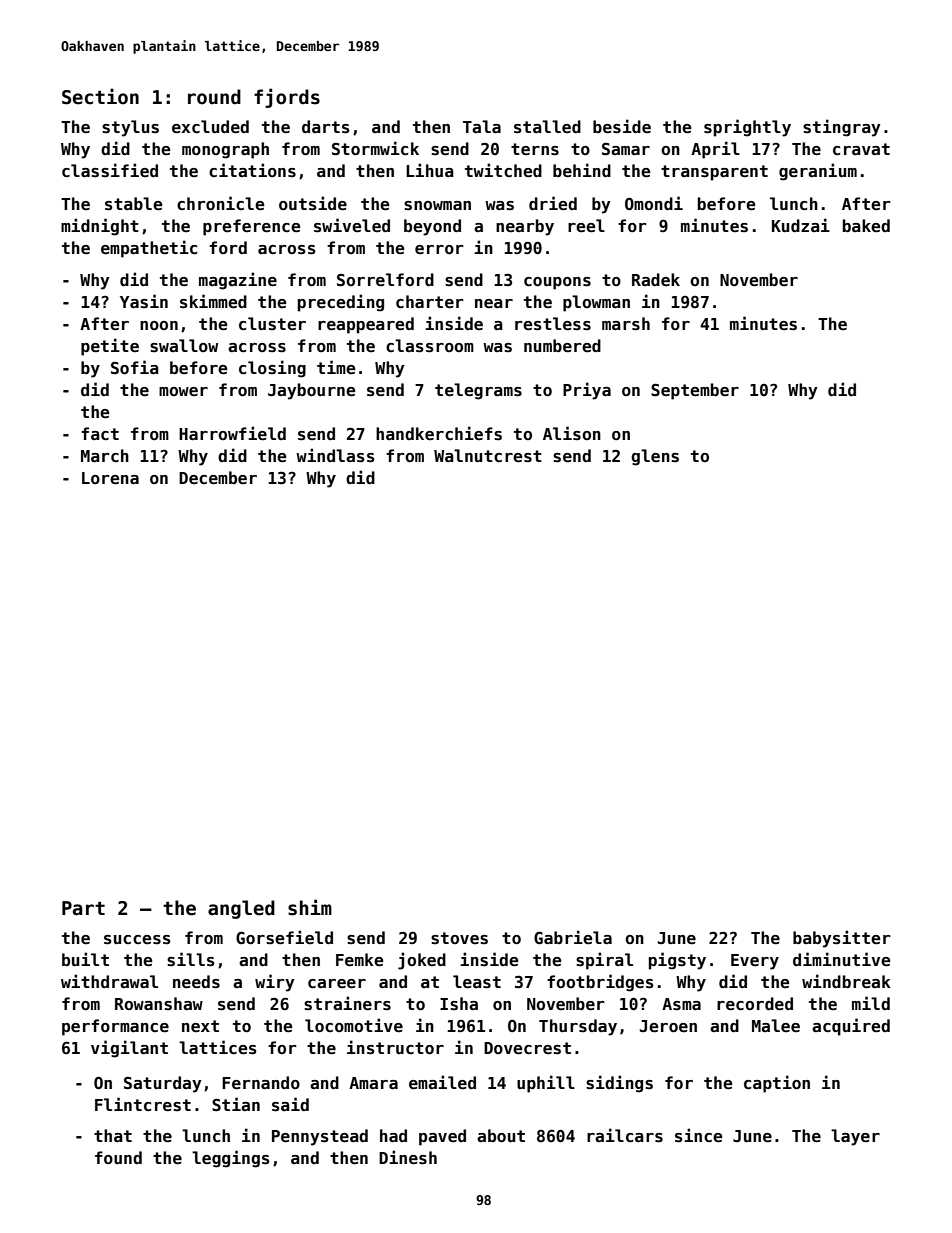 This screenshot has height=1233, width=952. I want to click on shim, so click(310, 907).
